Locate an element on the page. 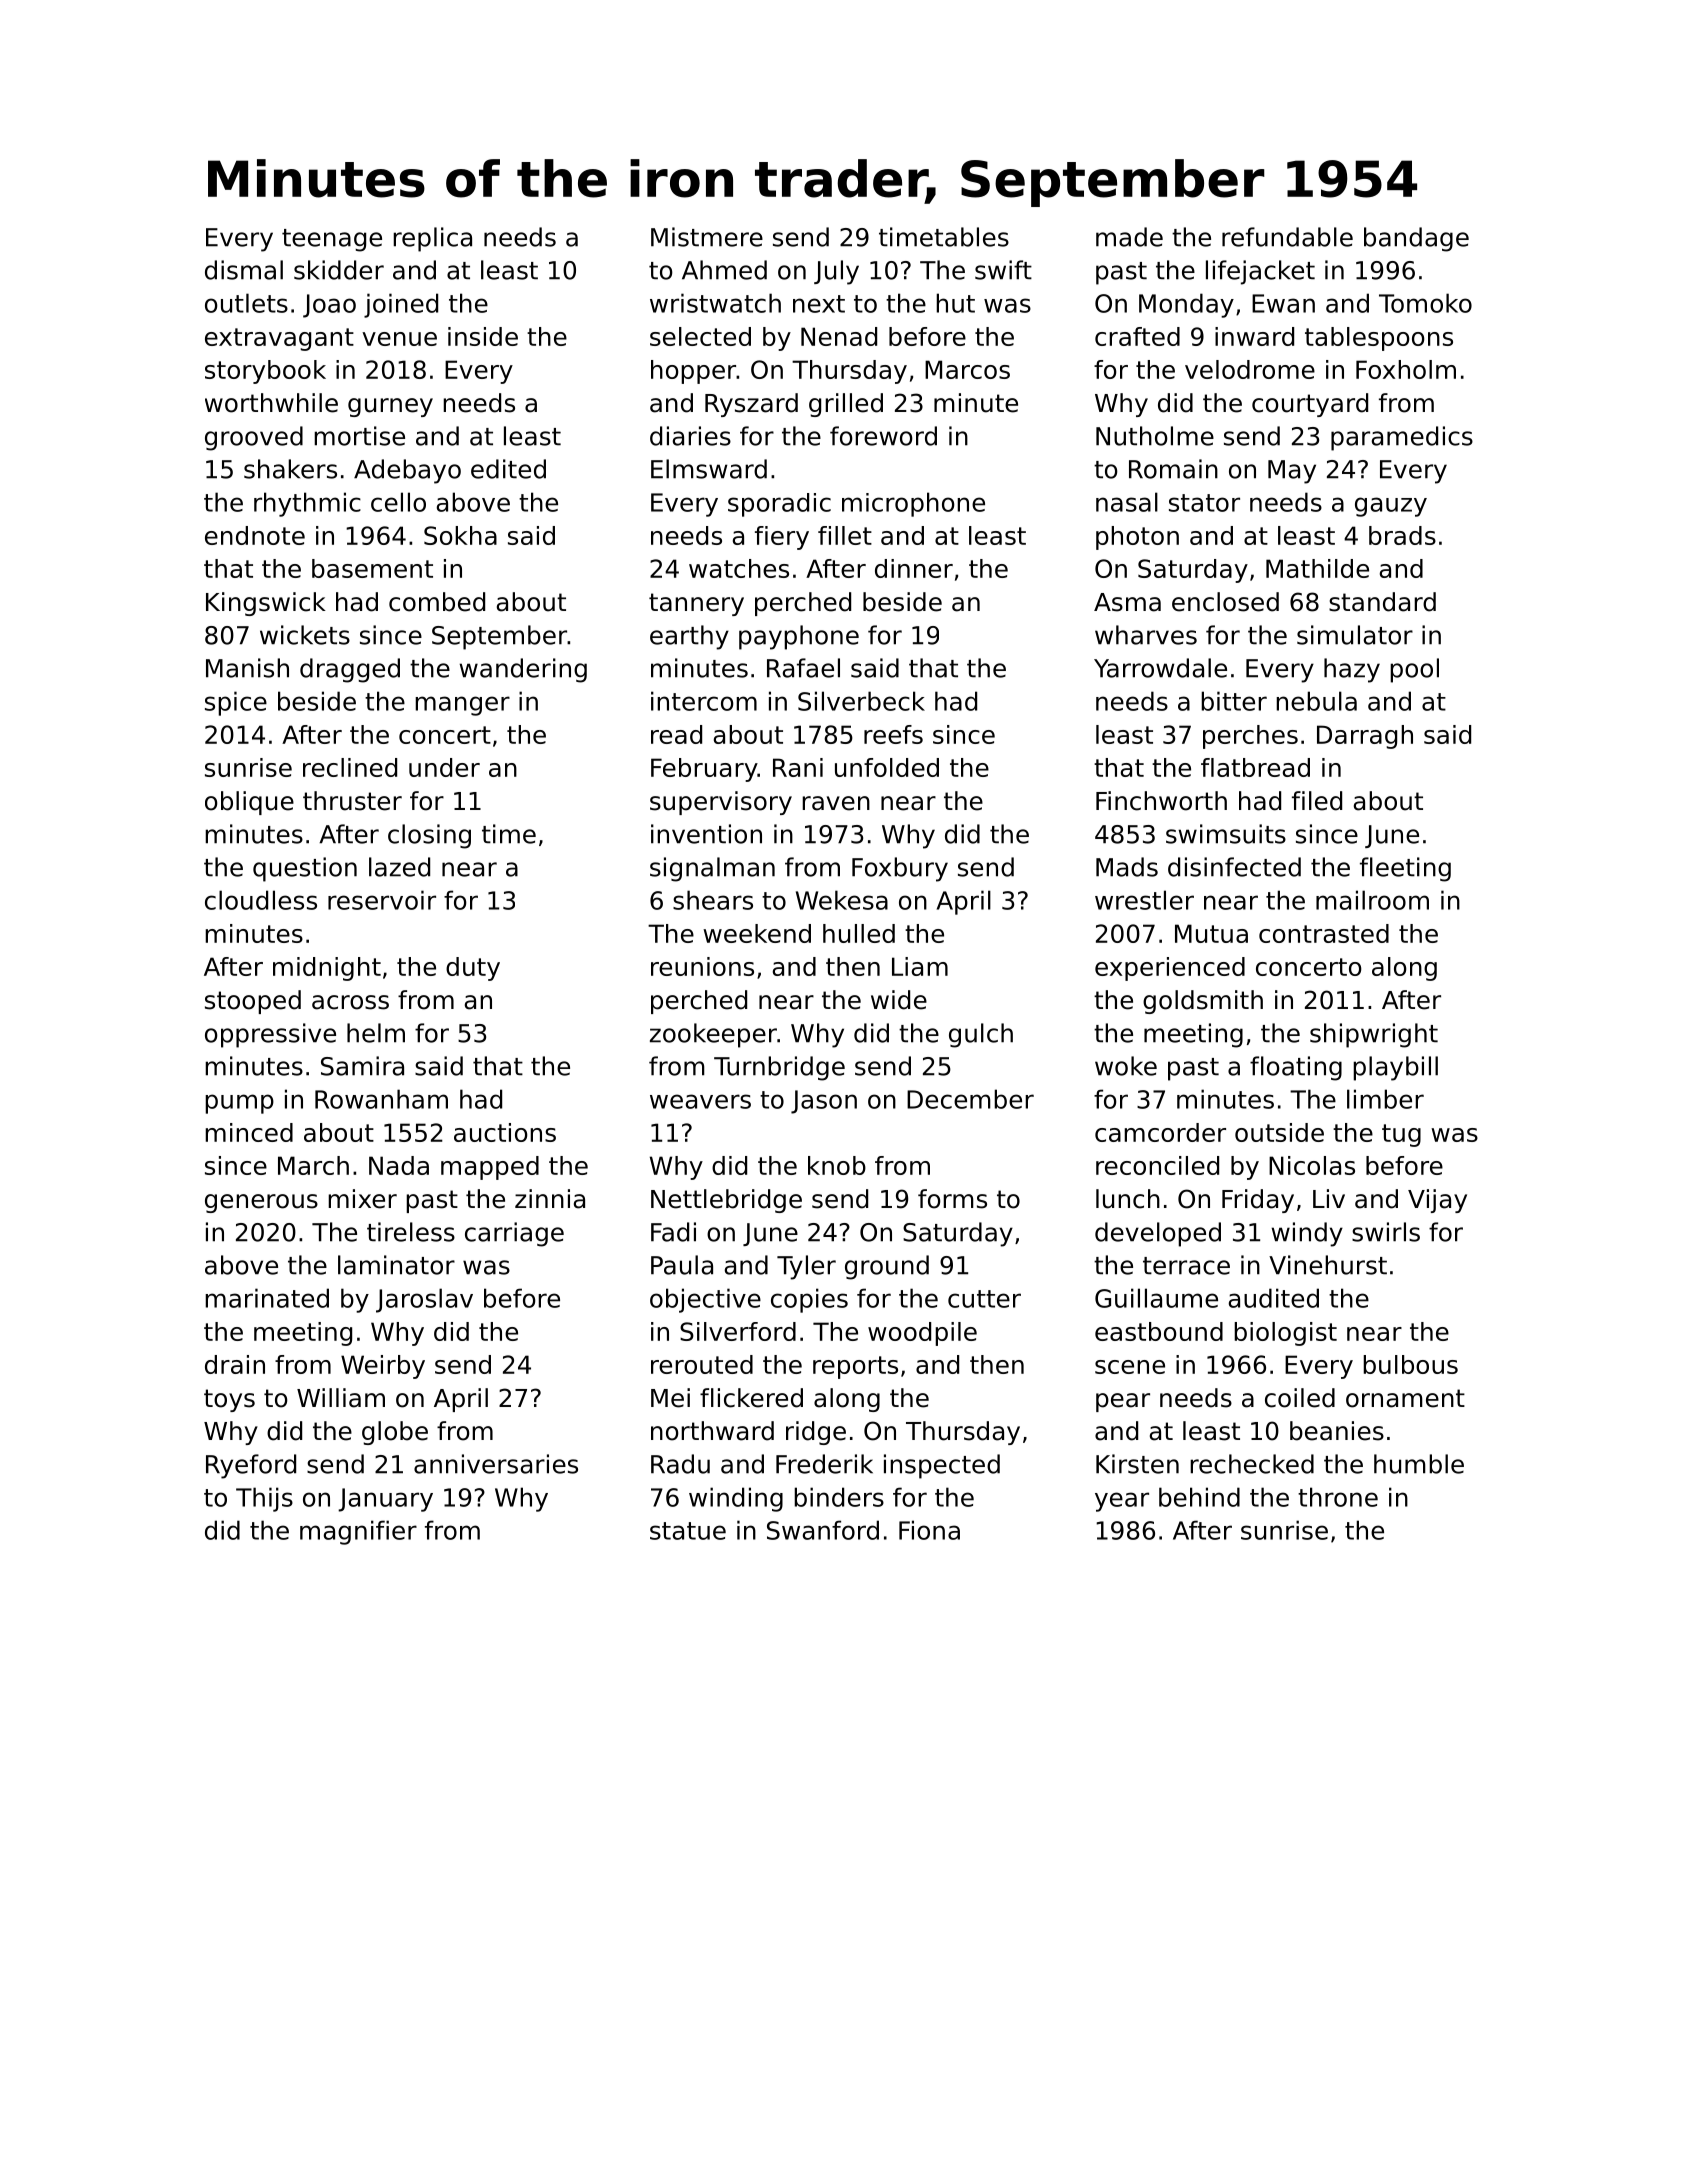 This image has height=2178, width=1683. globe is located at coordinates (395, 1433).
